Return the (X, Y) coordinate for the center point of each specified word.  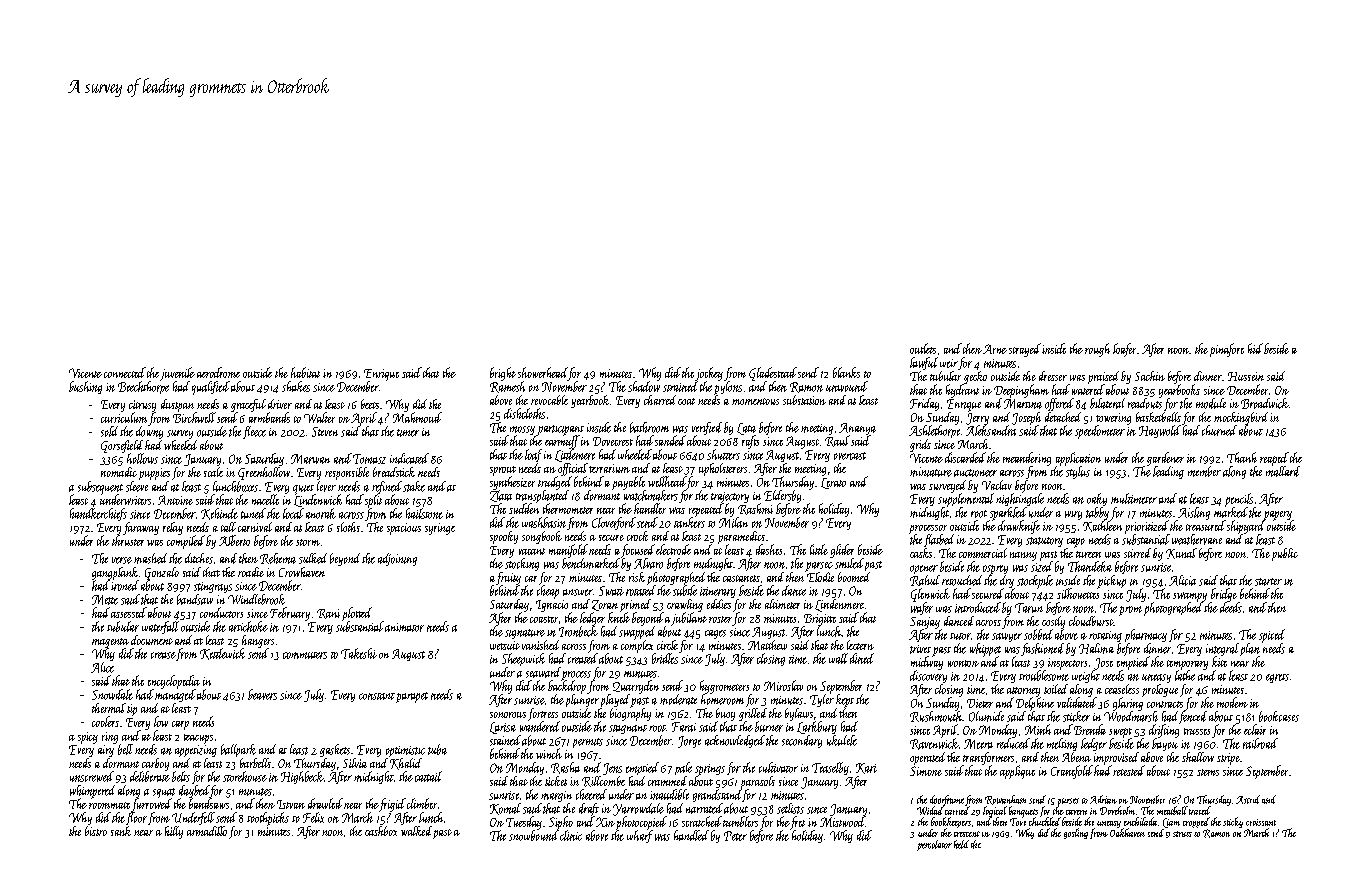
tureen (1088, 554)
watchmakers (651, 495)
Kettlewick (222, 654)
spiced (1272, 636)
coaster (544, 619)
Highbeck (302, 777)
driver (280, 404)
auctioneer (975, 473)
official (573, 469)
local (293, 513)
